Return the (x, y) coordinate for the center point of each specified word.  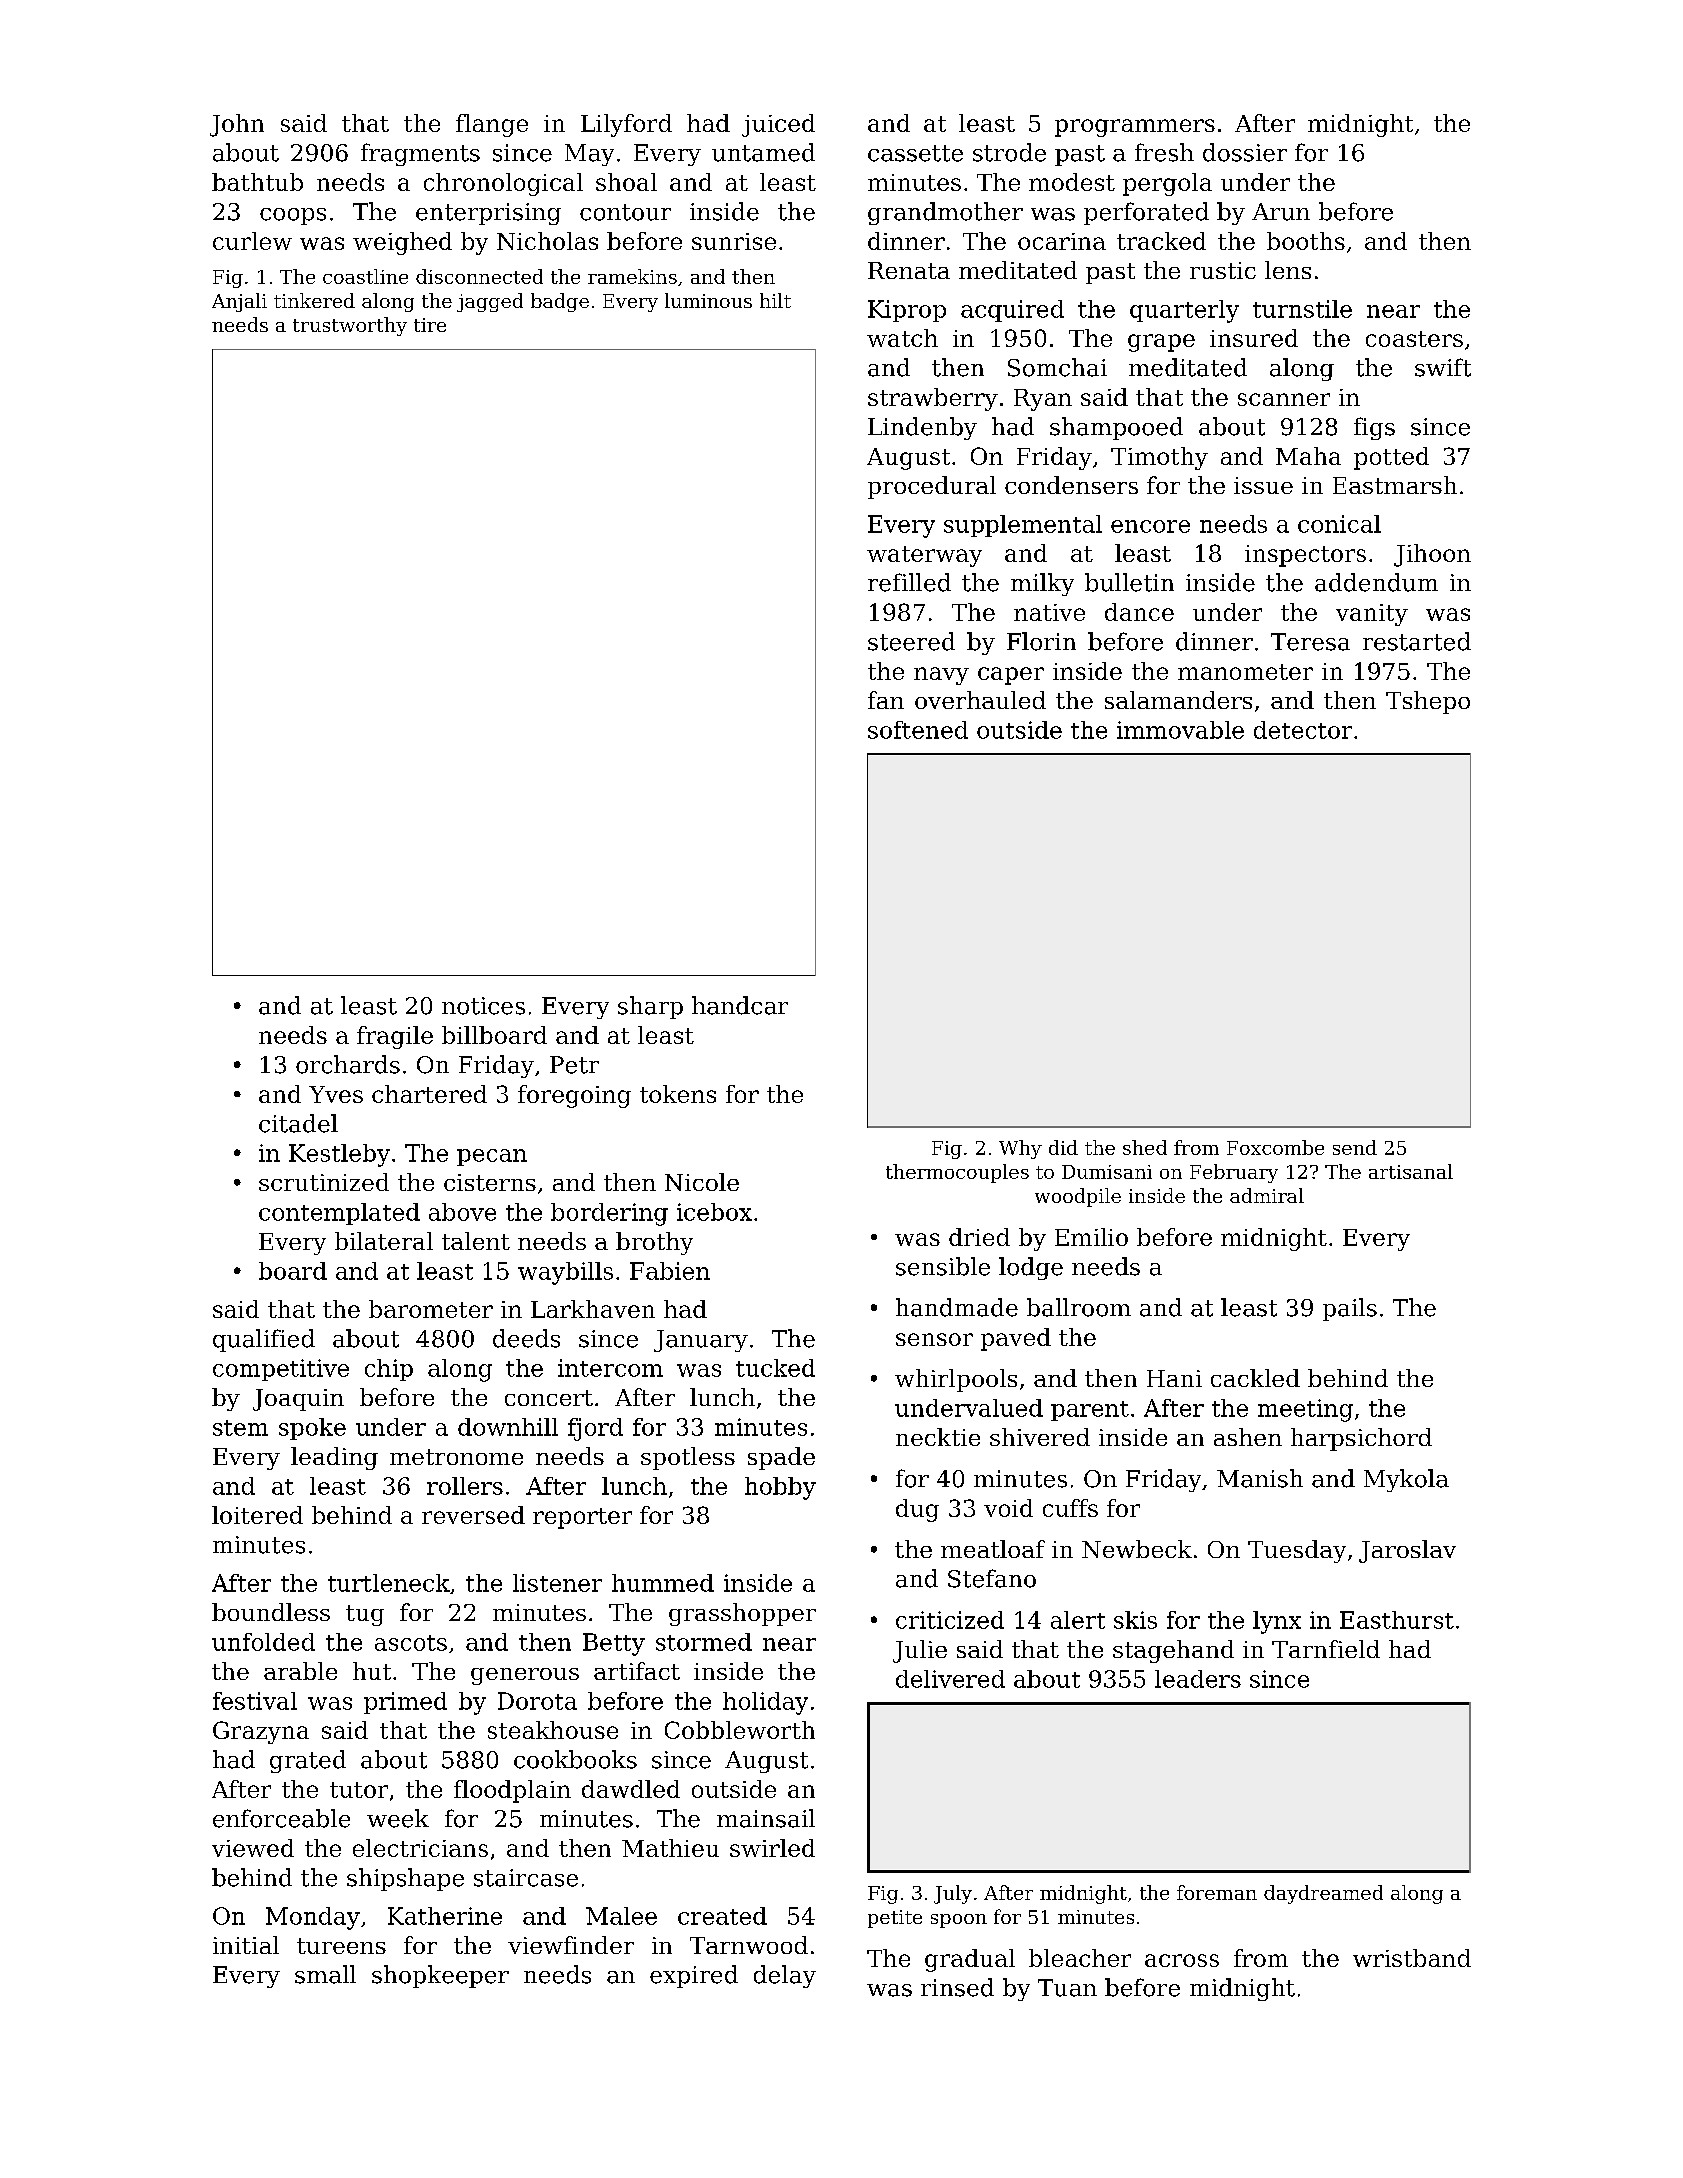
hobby (780, 1488)
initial (246, 1945)
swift (1443, 367)
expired (694, 1976)
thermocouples (957, 1173)
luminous (708, 300)
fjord (595, 1429)
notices (483, 1006)
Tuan (1067, 1988)
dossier (1245, 152)
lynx (1277, 1622)
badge (560, 302)
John (237, 125)
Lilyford (626, 125)
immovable (1180, 730)
